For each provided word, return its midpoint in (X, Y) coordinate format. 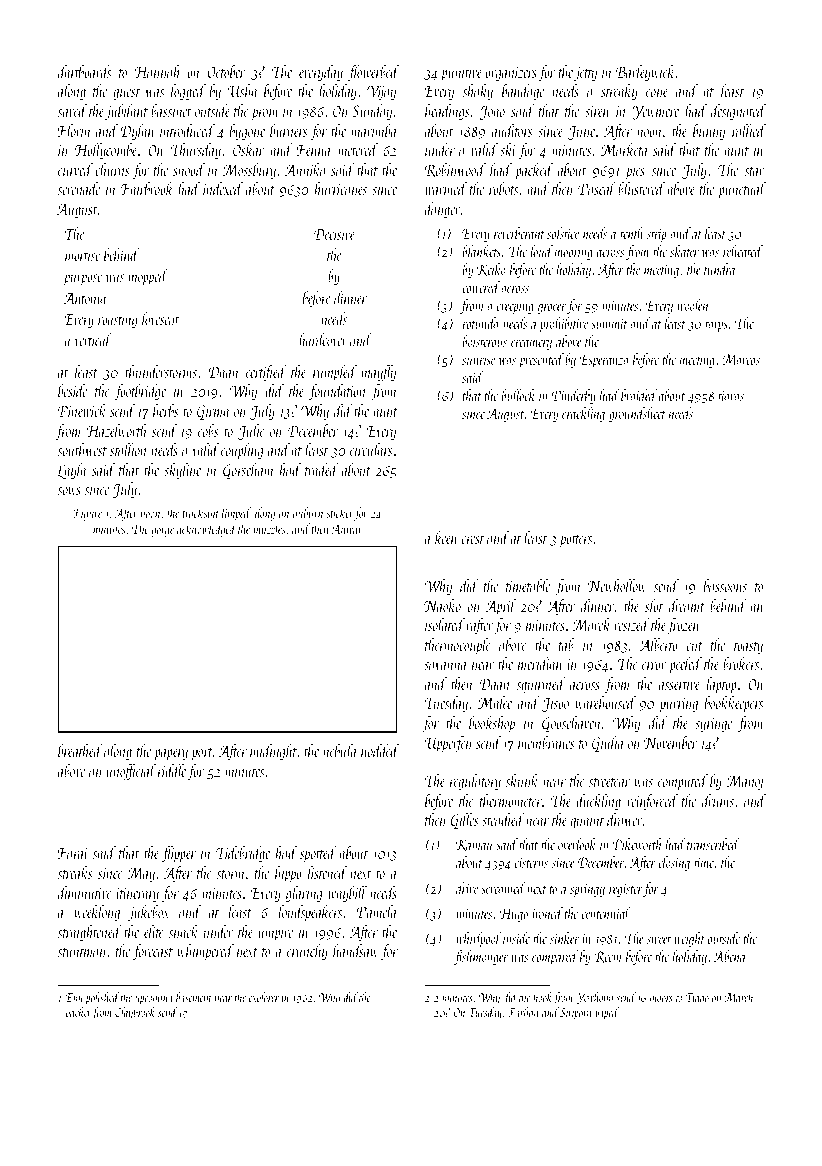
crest (473, 539)
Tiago (697, 999)
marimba (374, 130)
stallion (128, 449)
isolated (445, 624)
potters (575, 541)
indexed (223, 188)
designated (738, 112)
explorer (264, 998)
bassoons (725, 585)
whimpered (205, 952)
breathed (80, 750)
